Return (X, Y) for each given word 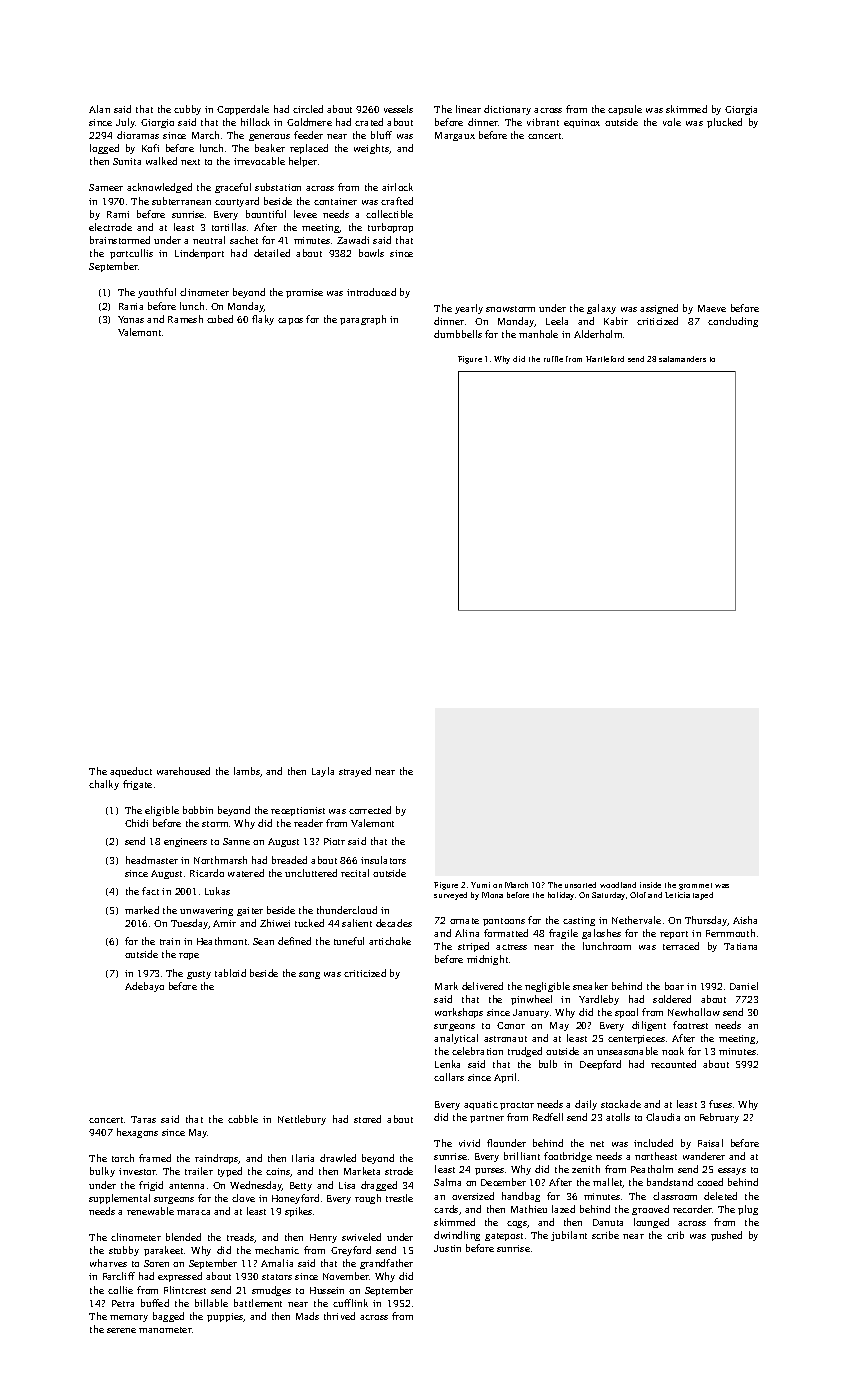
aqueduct (131, 772)
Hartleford (605, 359)
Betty (301, 1186)
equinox (582, 123)
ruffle (553, 359)
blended (183, 1237)
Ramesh (185, 319)
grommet (695, 886)
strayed (355, 772)
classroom (675, 1196)
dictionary (507, 110)
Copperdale (243, 110)
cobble (243, 1119)
